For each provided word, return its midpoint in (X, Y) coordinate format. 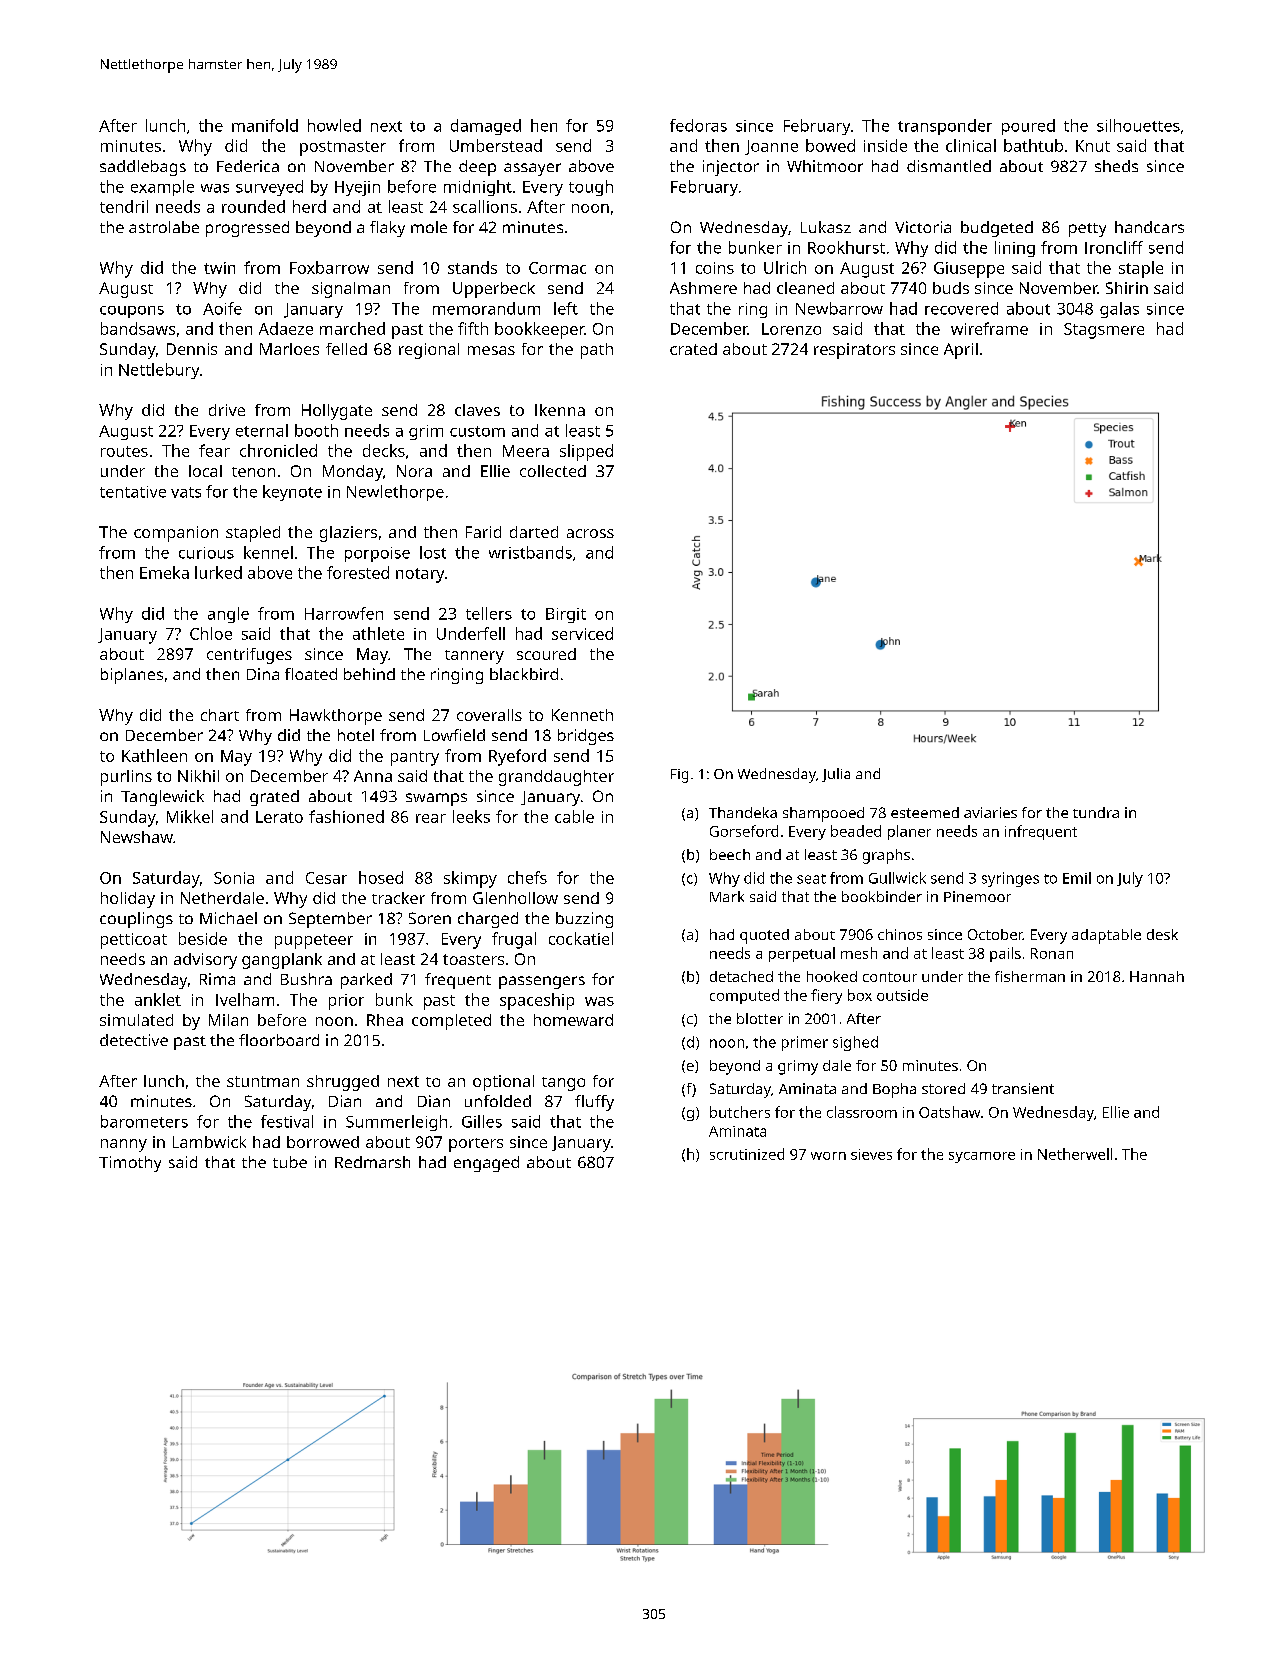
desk (1162, 934)
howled (334, 125)
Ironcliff (1114, 247)
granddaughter (556, 778)
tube (290, 1162)
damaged (486, 127)
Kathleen (154, 755)
